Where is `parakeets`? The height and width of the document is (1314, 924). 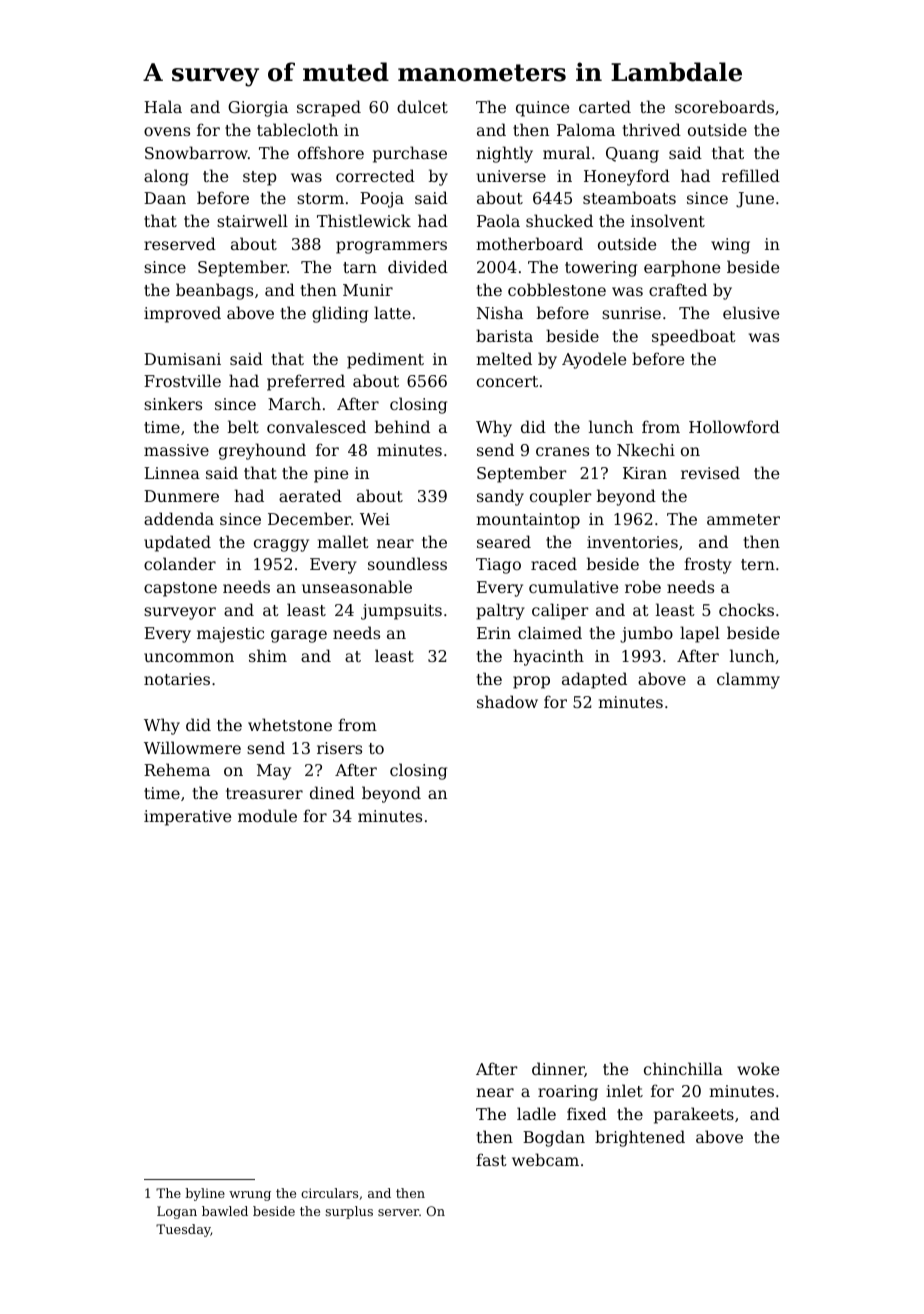
parakeets is located at coordinates (694, 1115).
